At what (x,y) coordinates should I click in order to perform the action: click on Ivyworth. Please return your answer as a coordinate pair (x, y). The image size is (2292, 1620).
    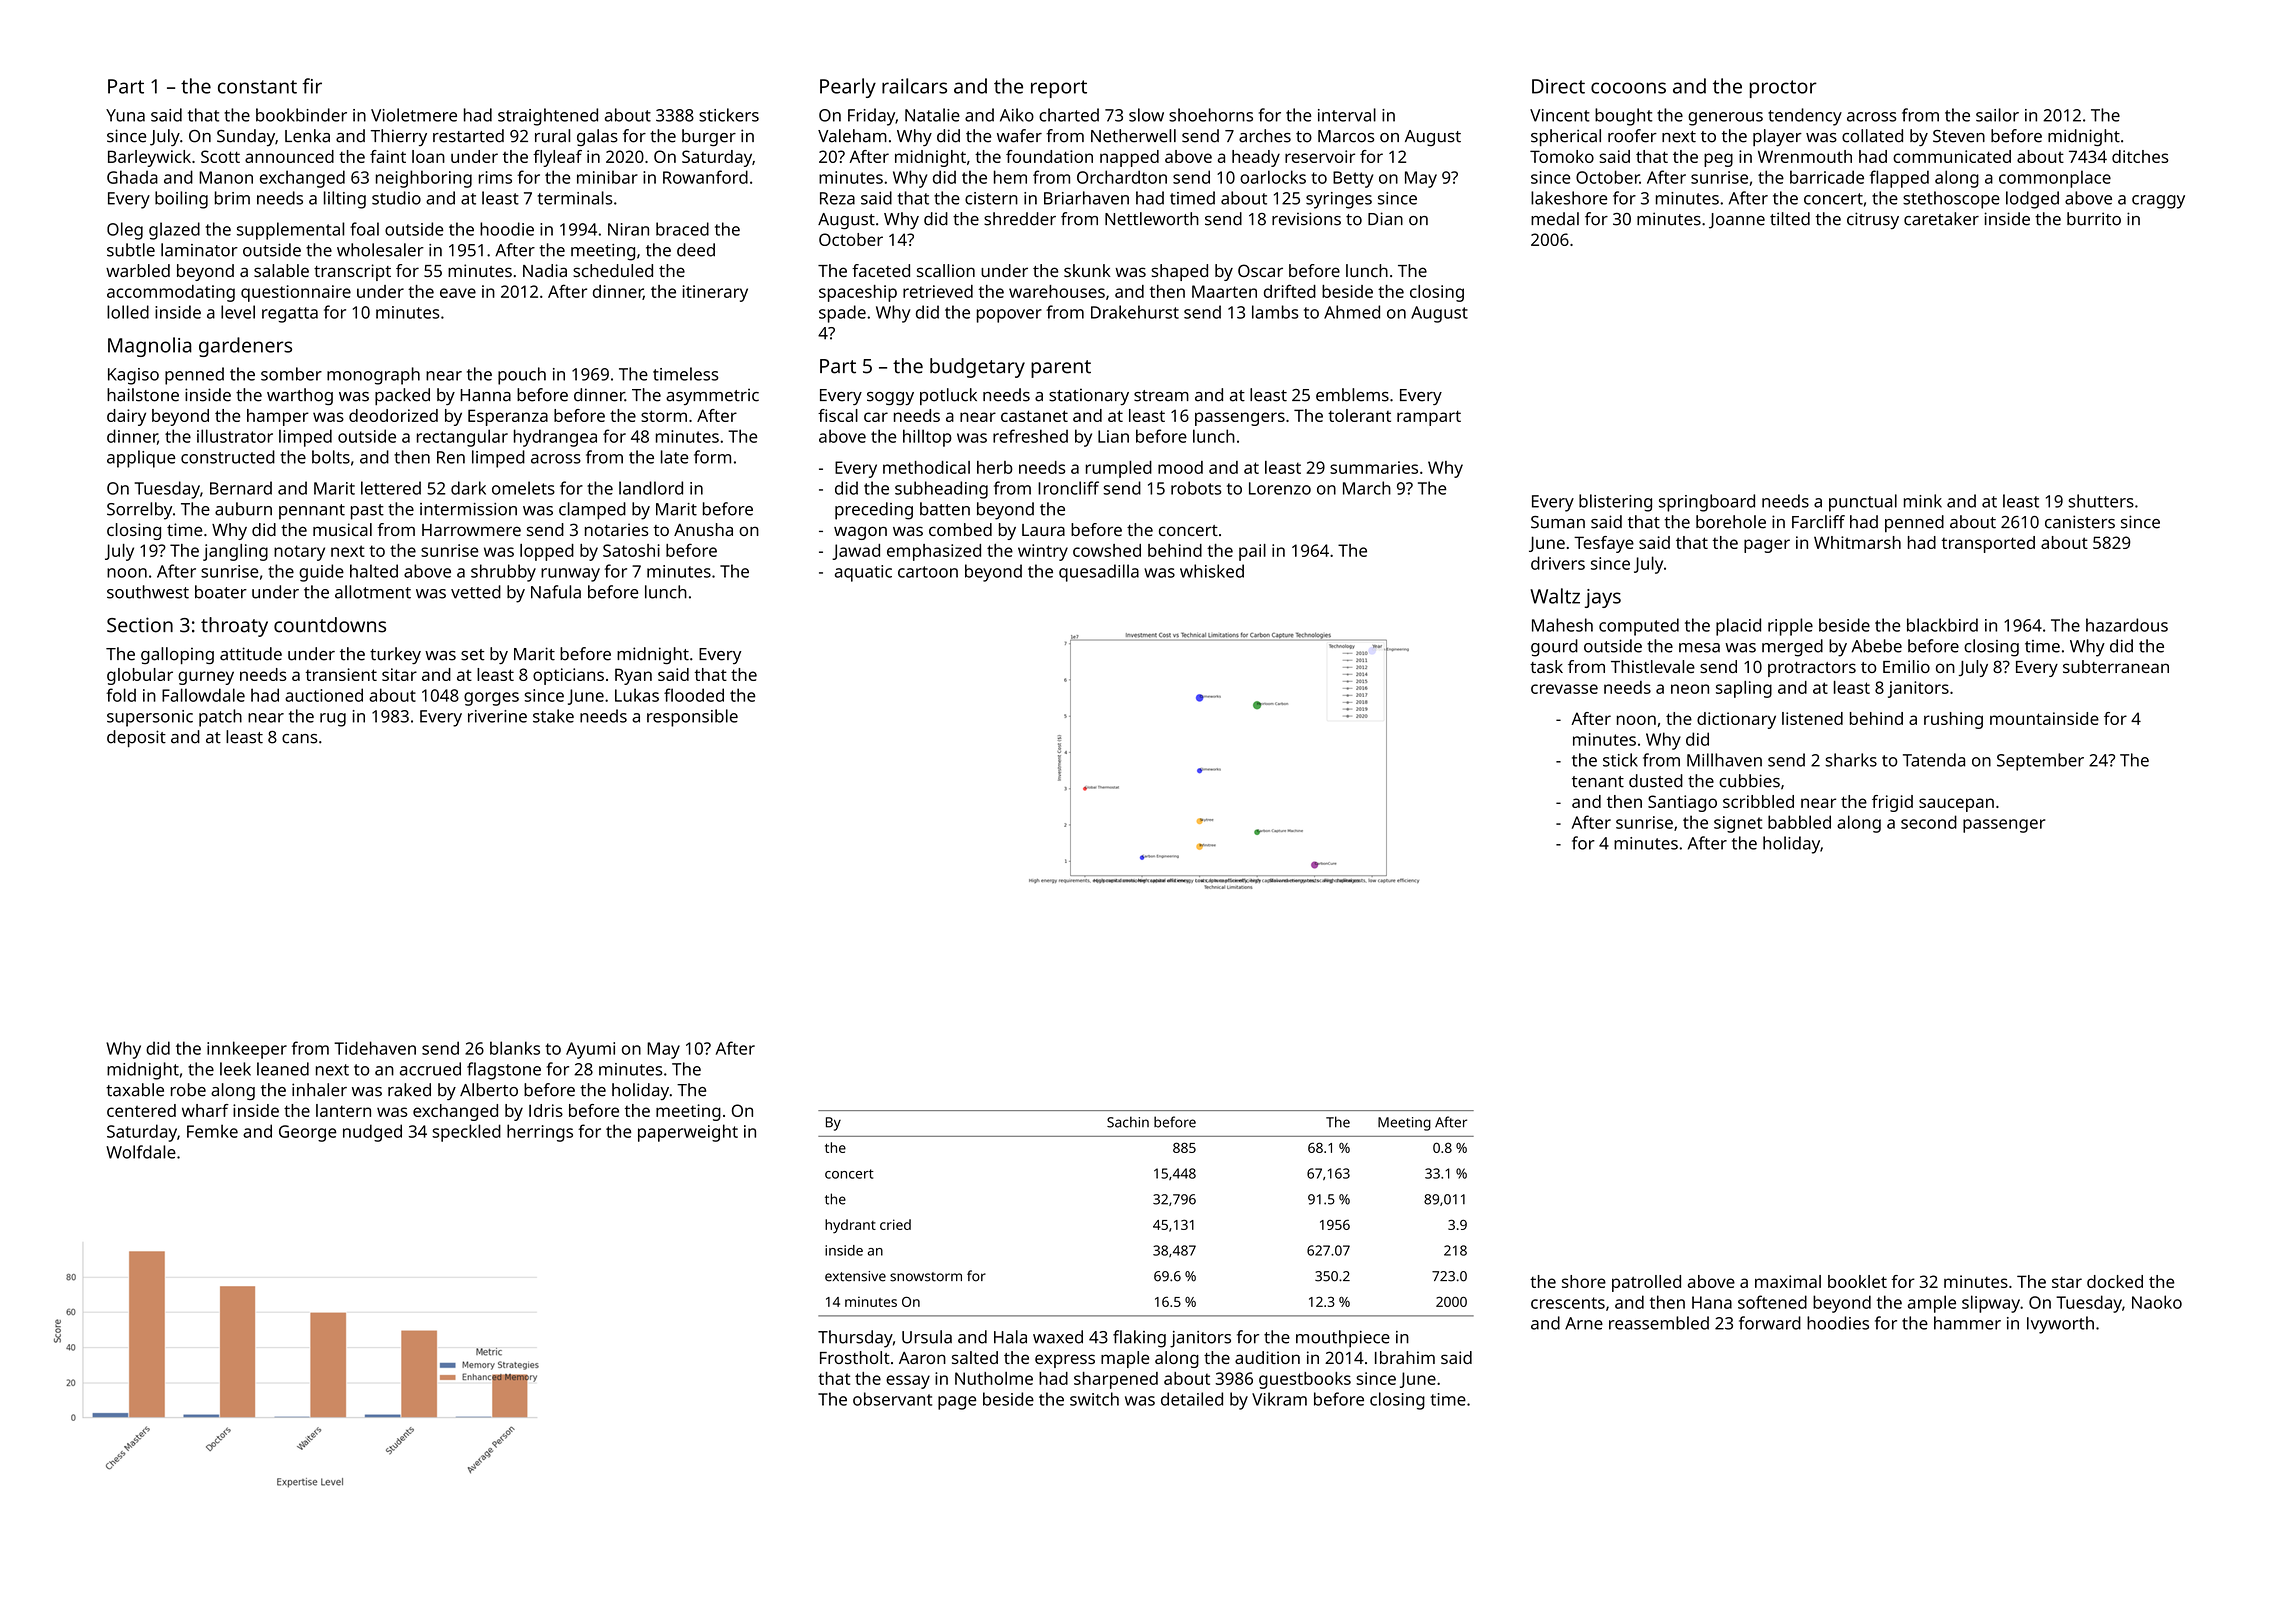
    Looking at the image, I should click on (2060, 1325).
